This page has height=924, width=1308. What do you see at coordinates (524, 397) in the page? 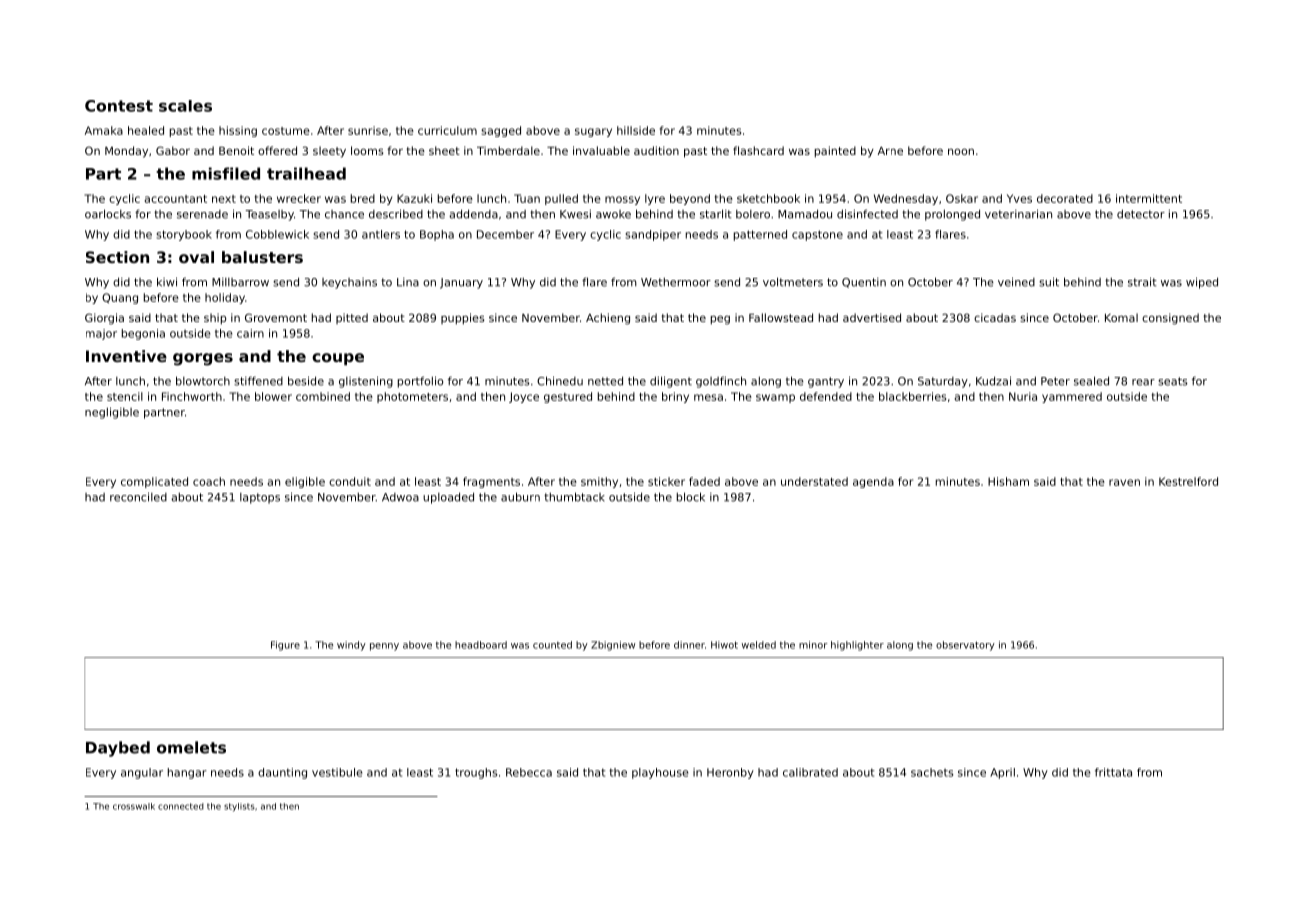
I see `Joyce` at bounding box center [524, 397].
